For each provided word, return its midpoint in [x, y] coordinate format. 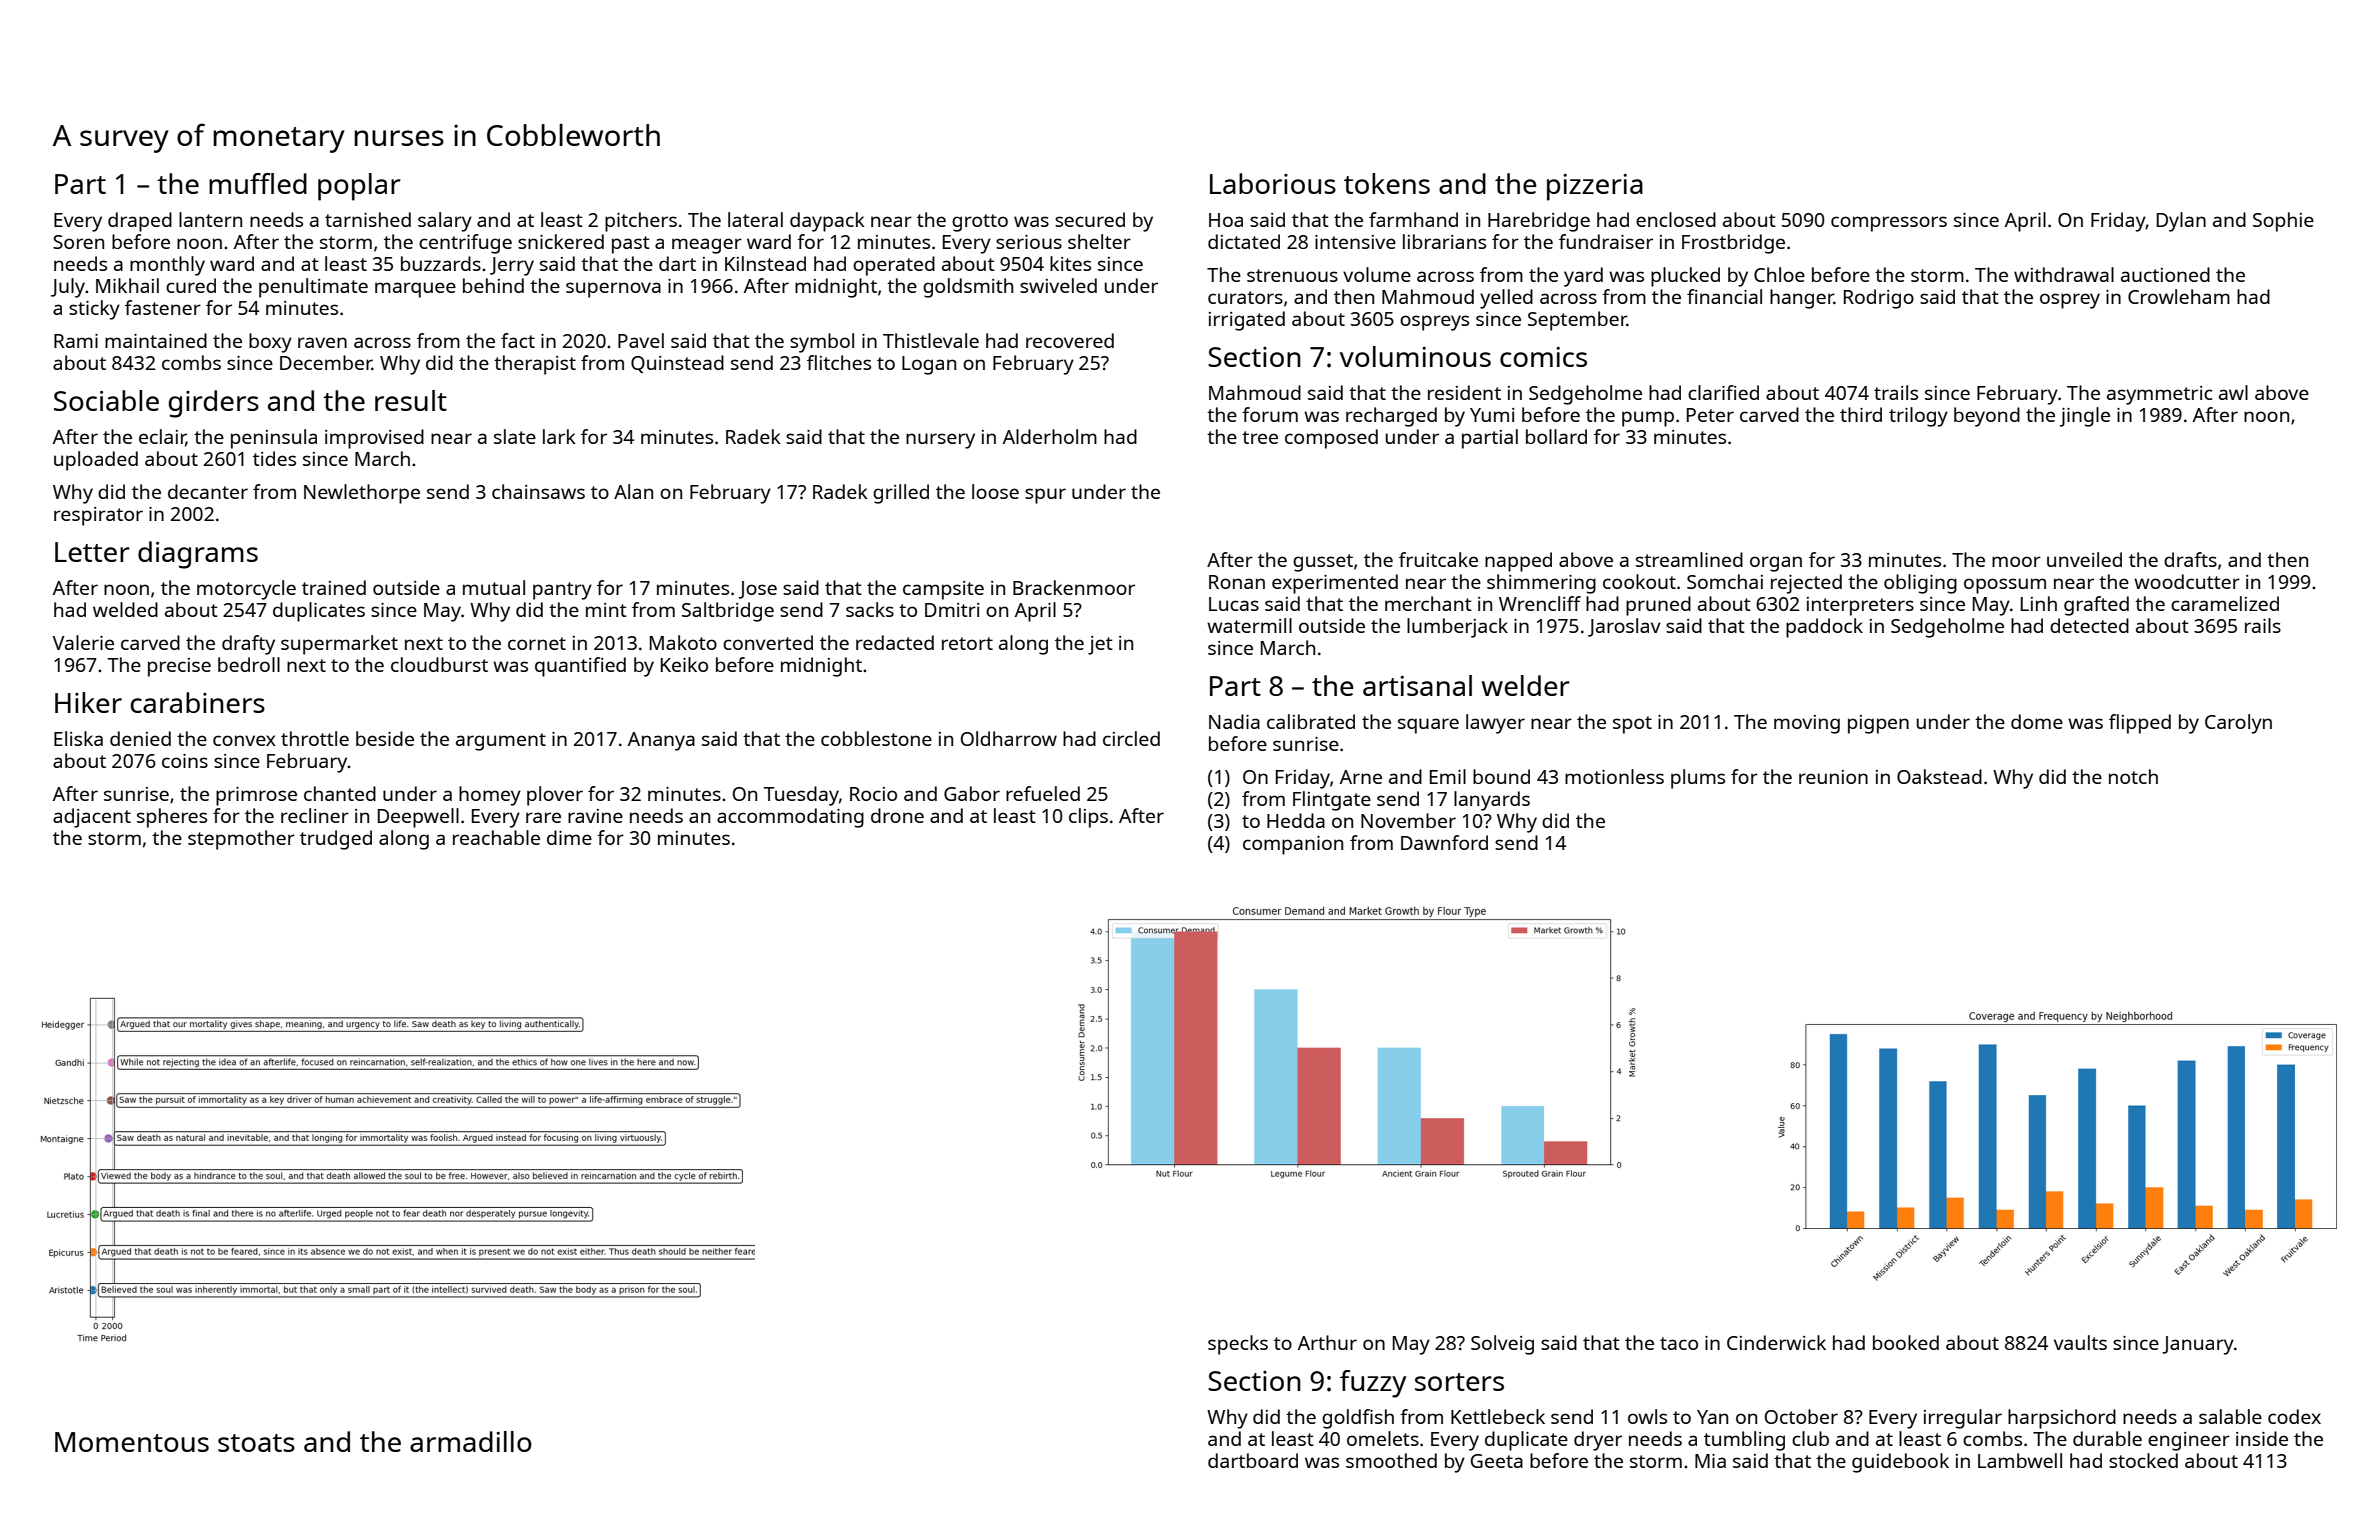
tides [274, 458]
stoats [256, 1443]
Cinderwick [1776, 1342]
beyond [1987, 417]
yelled [1506, 299]
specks [1238, 1345]
